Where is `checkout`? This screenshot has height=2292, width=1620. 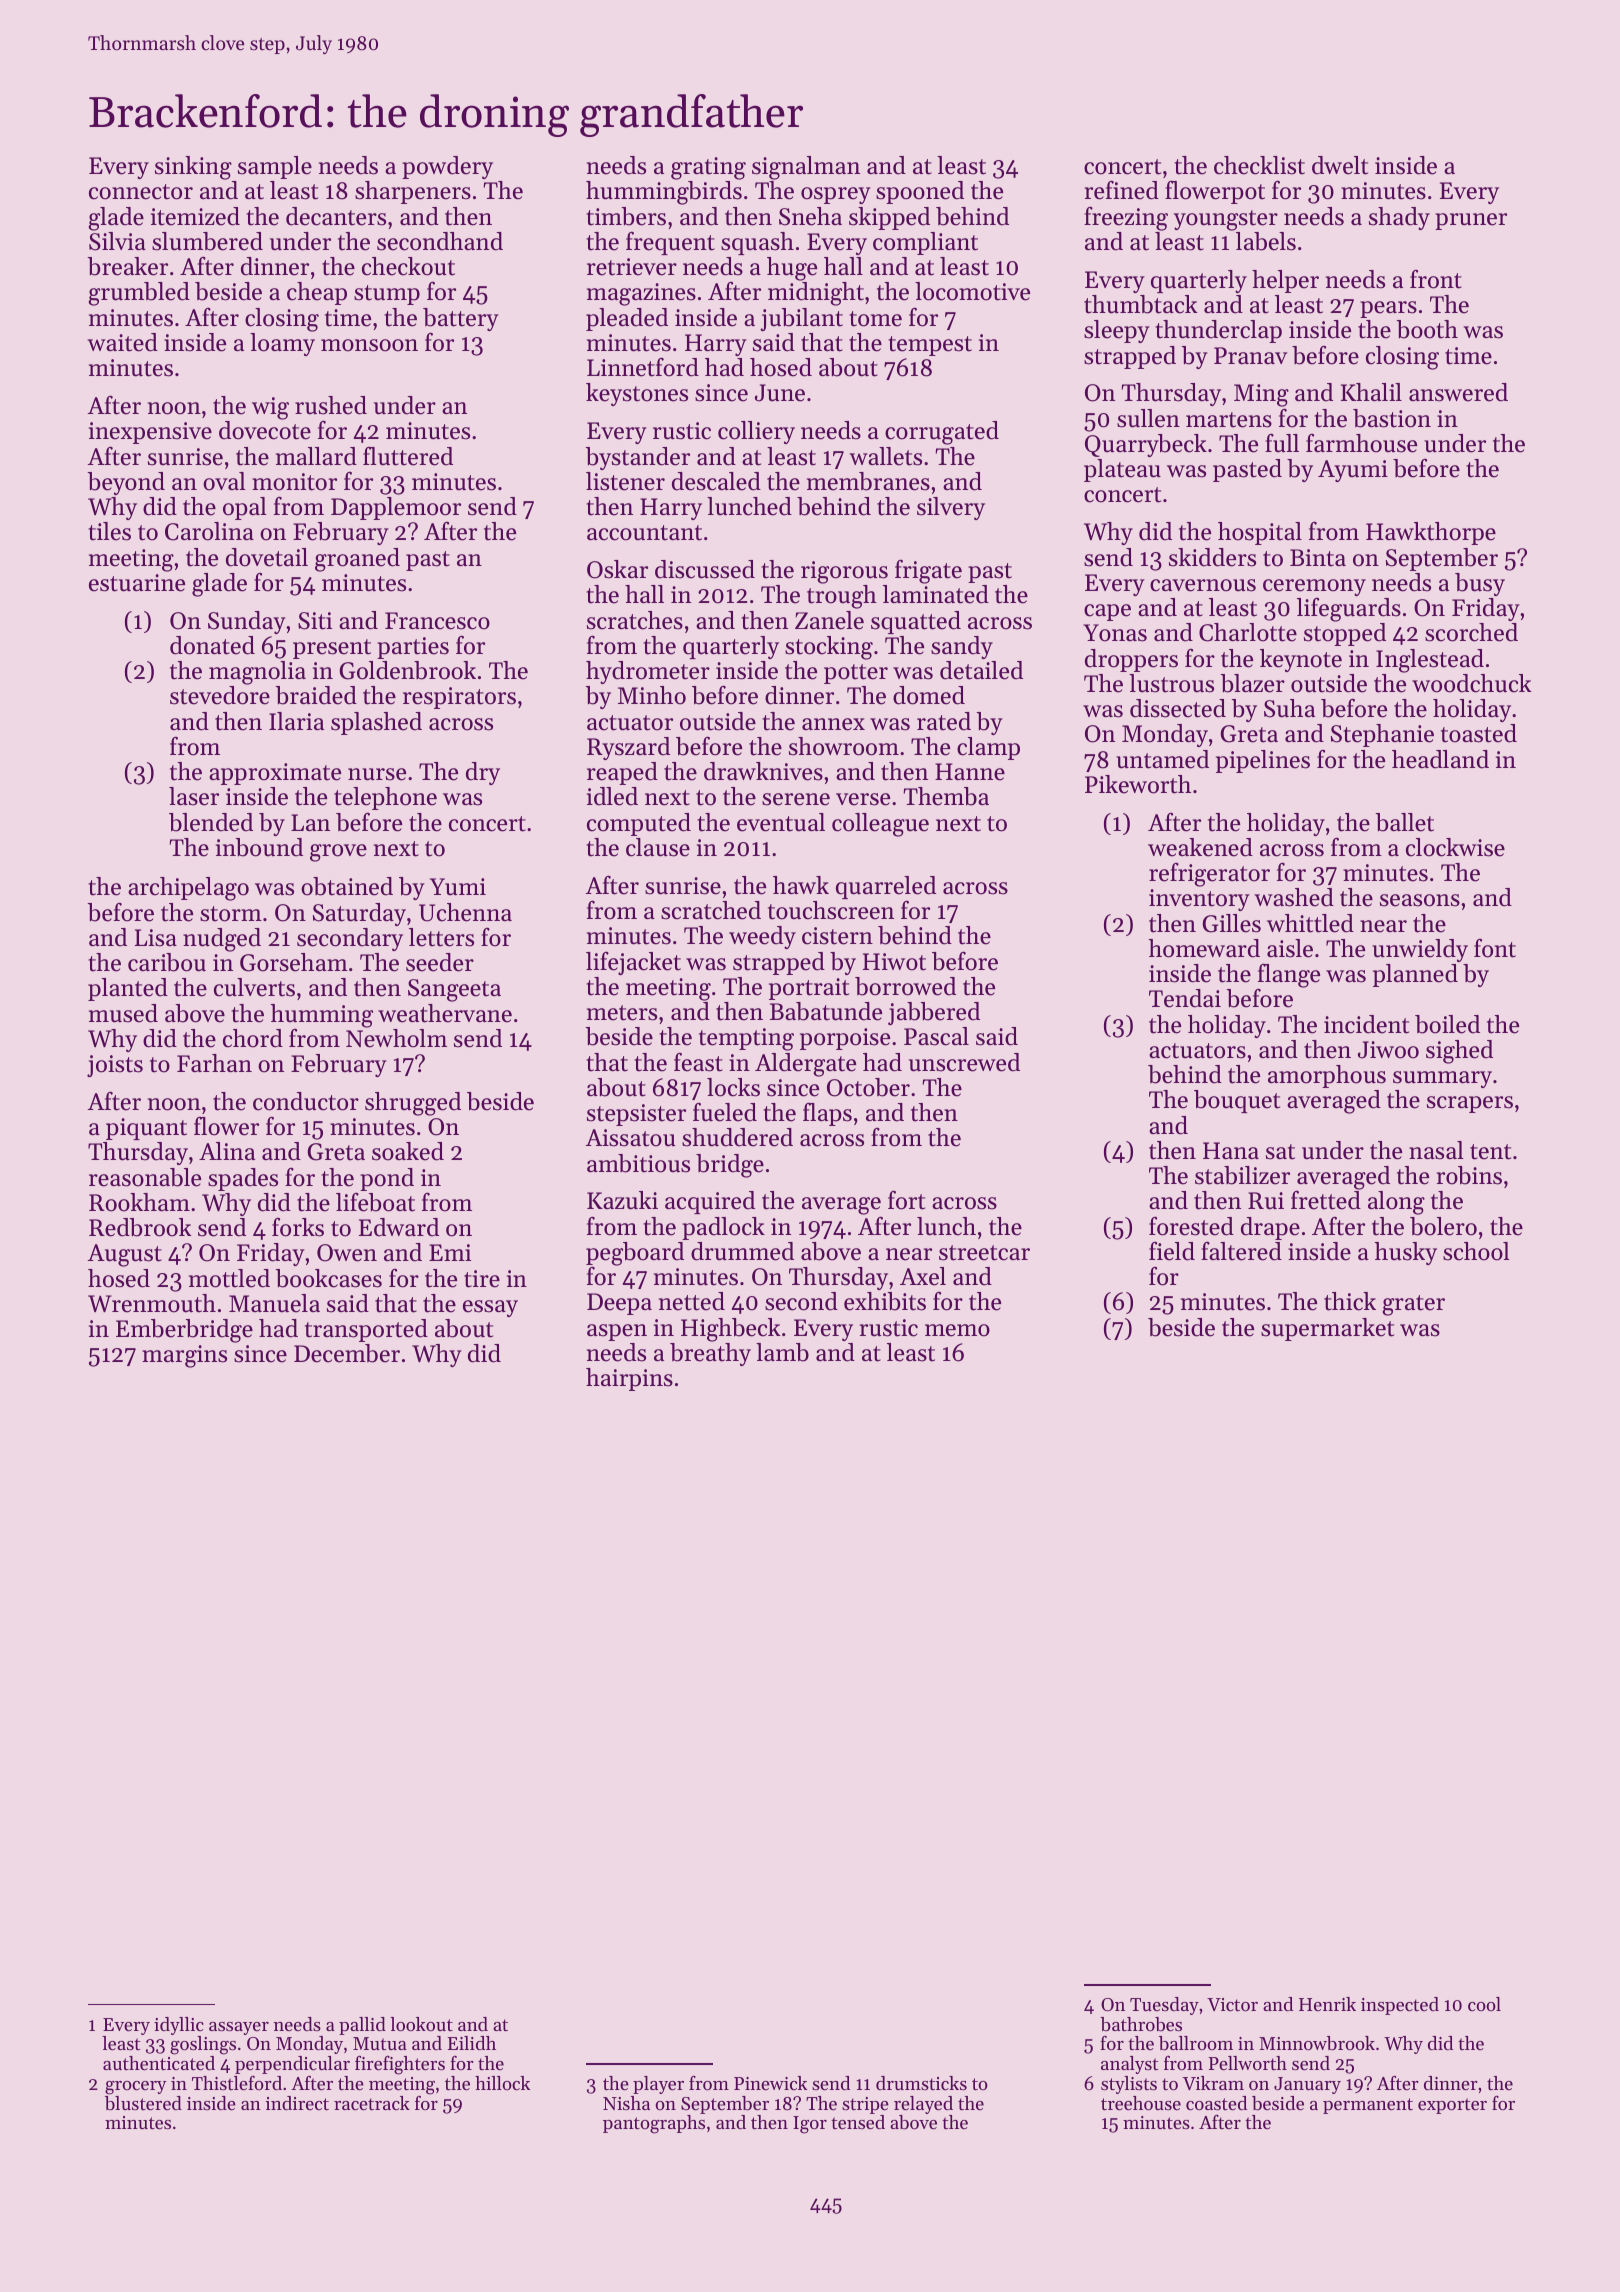
checkout is located at coordinates (408, 266).
